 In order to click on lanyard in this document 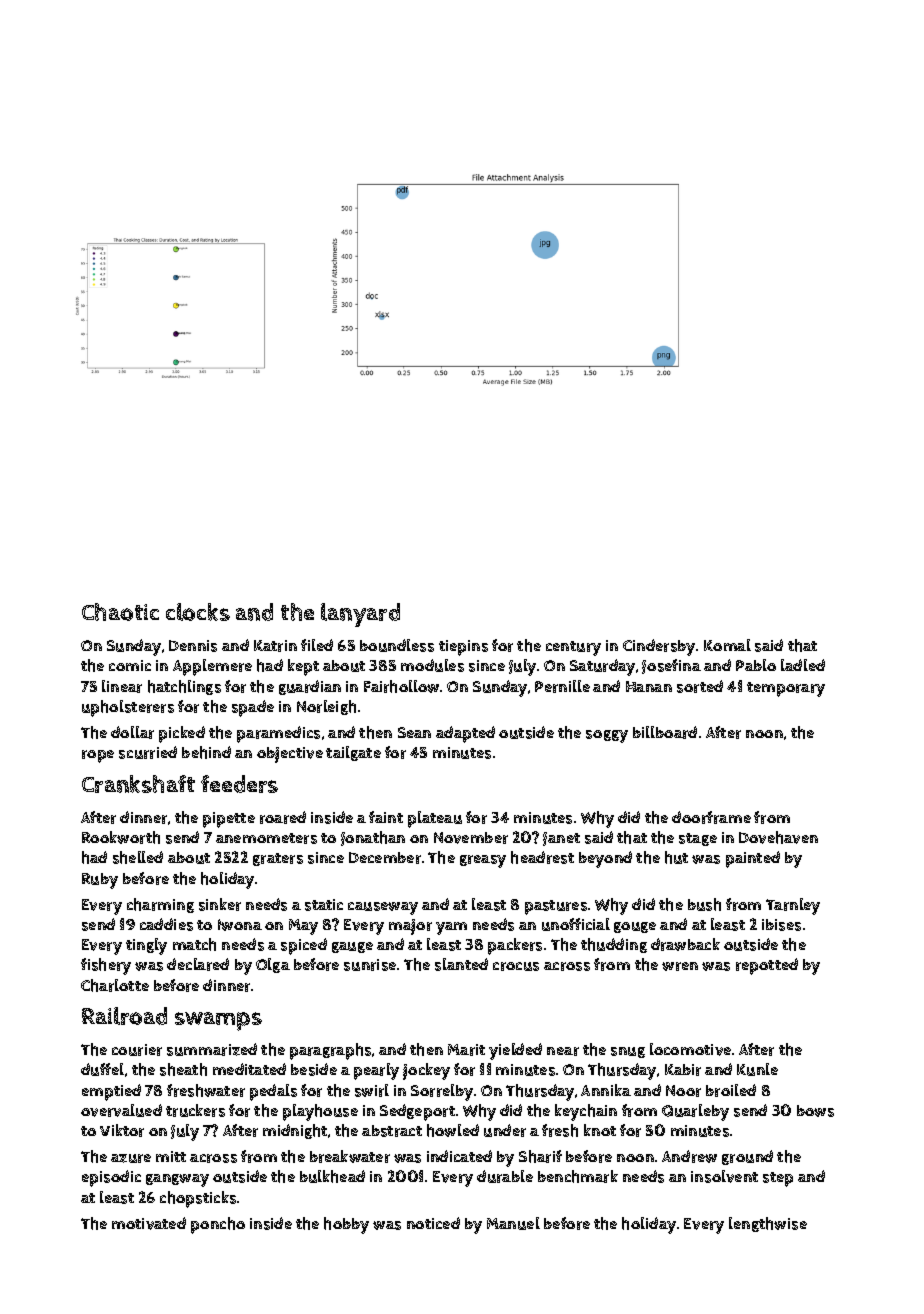, I will do `click(360, 615)`.
